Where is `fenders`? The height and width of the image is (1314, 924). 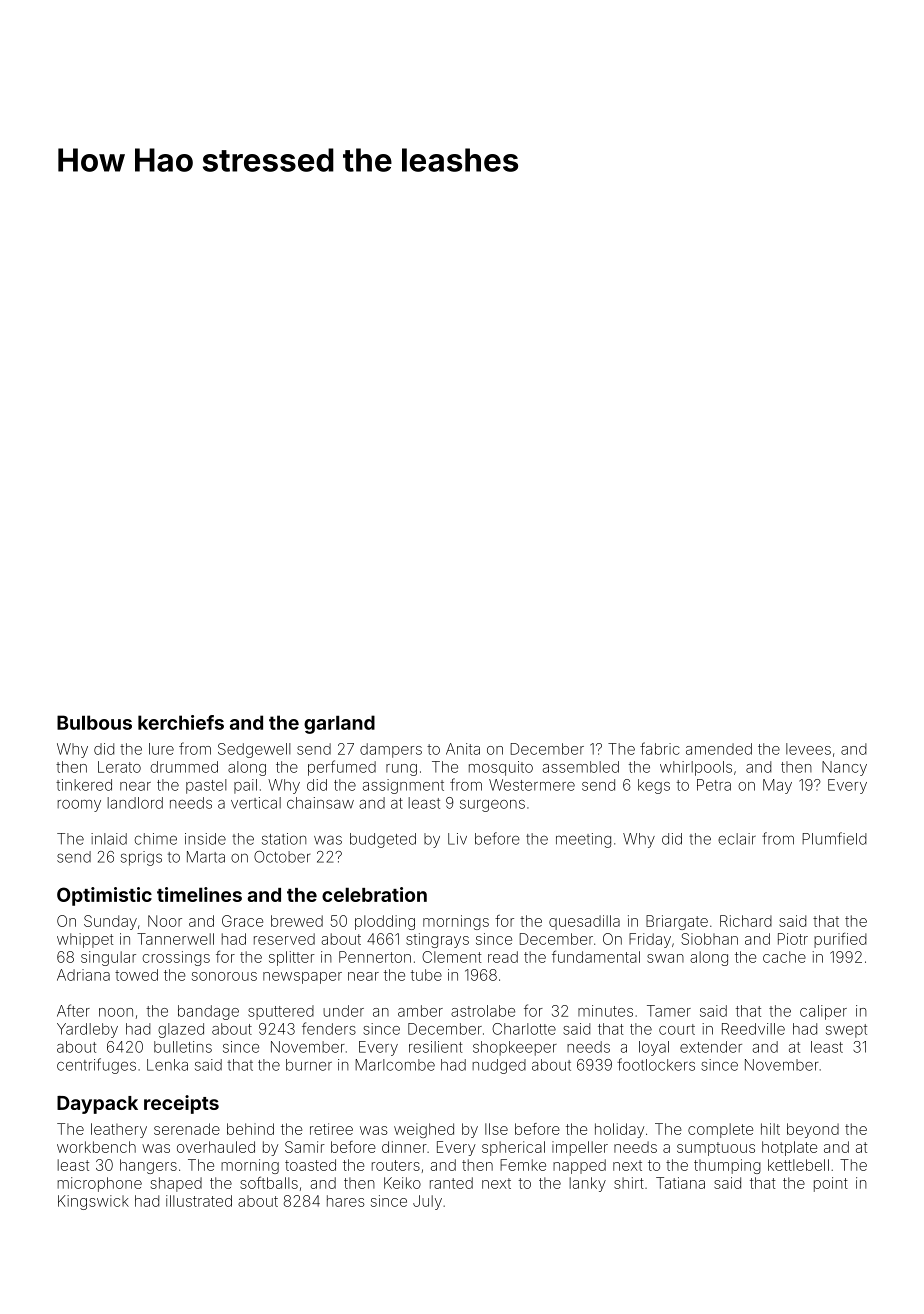 fenders is located at coordinates (329, 1028).
